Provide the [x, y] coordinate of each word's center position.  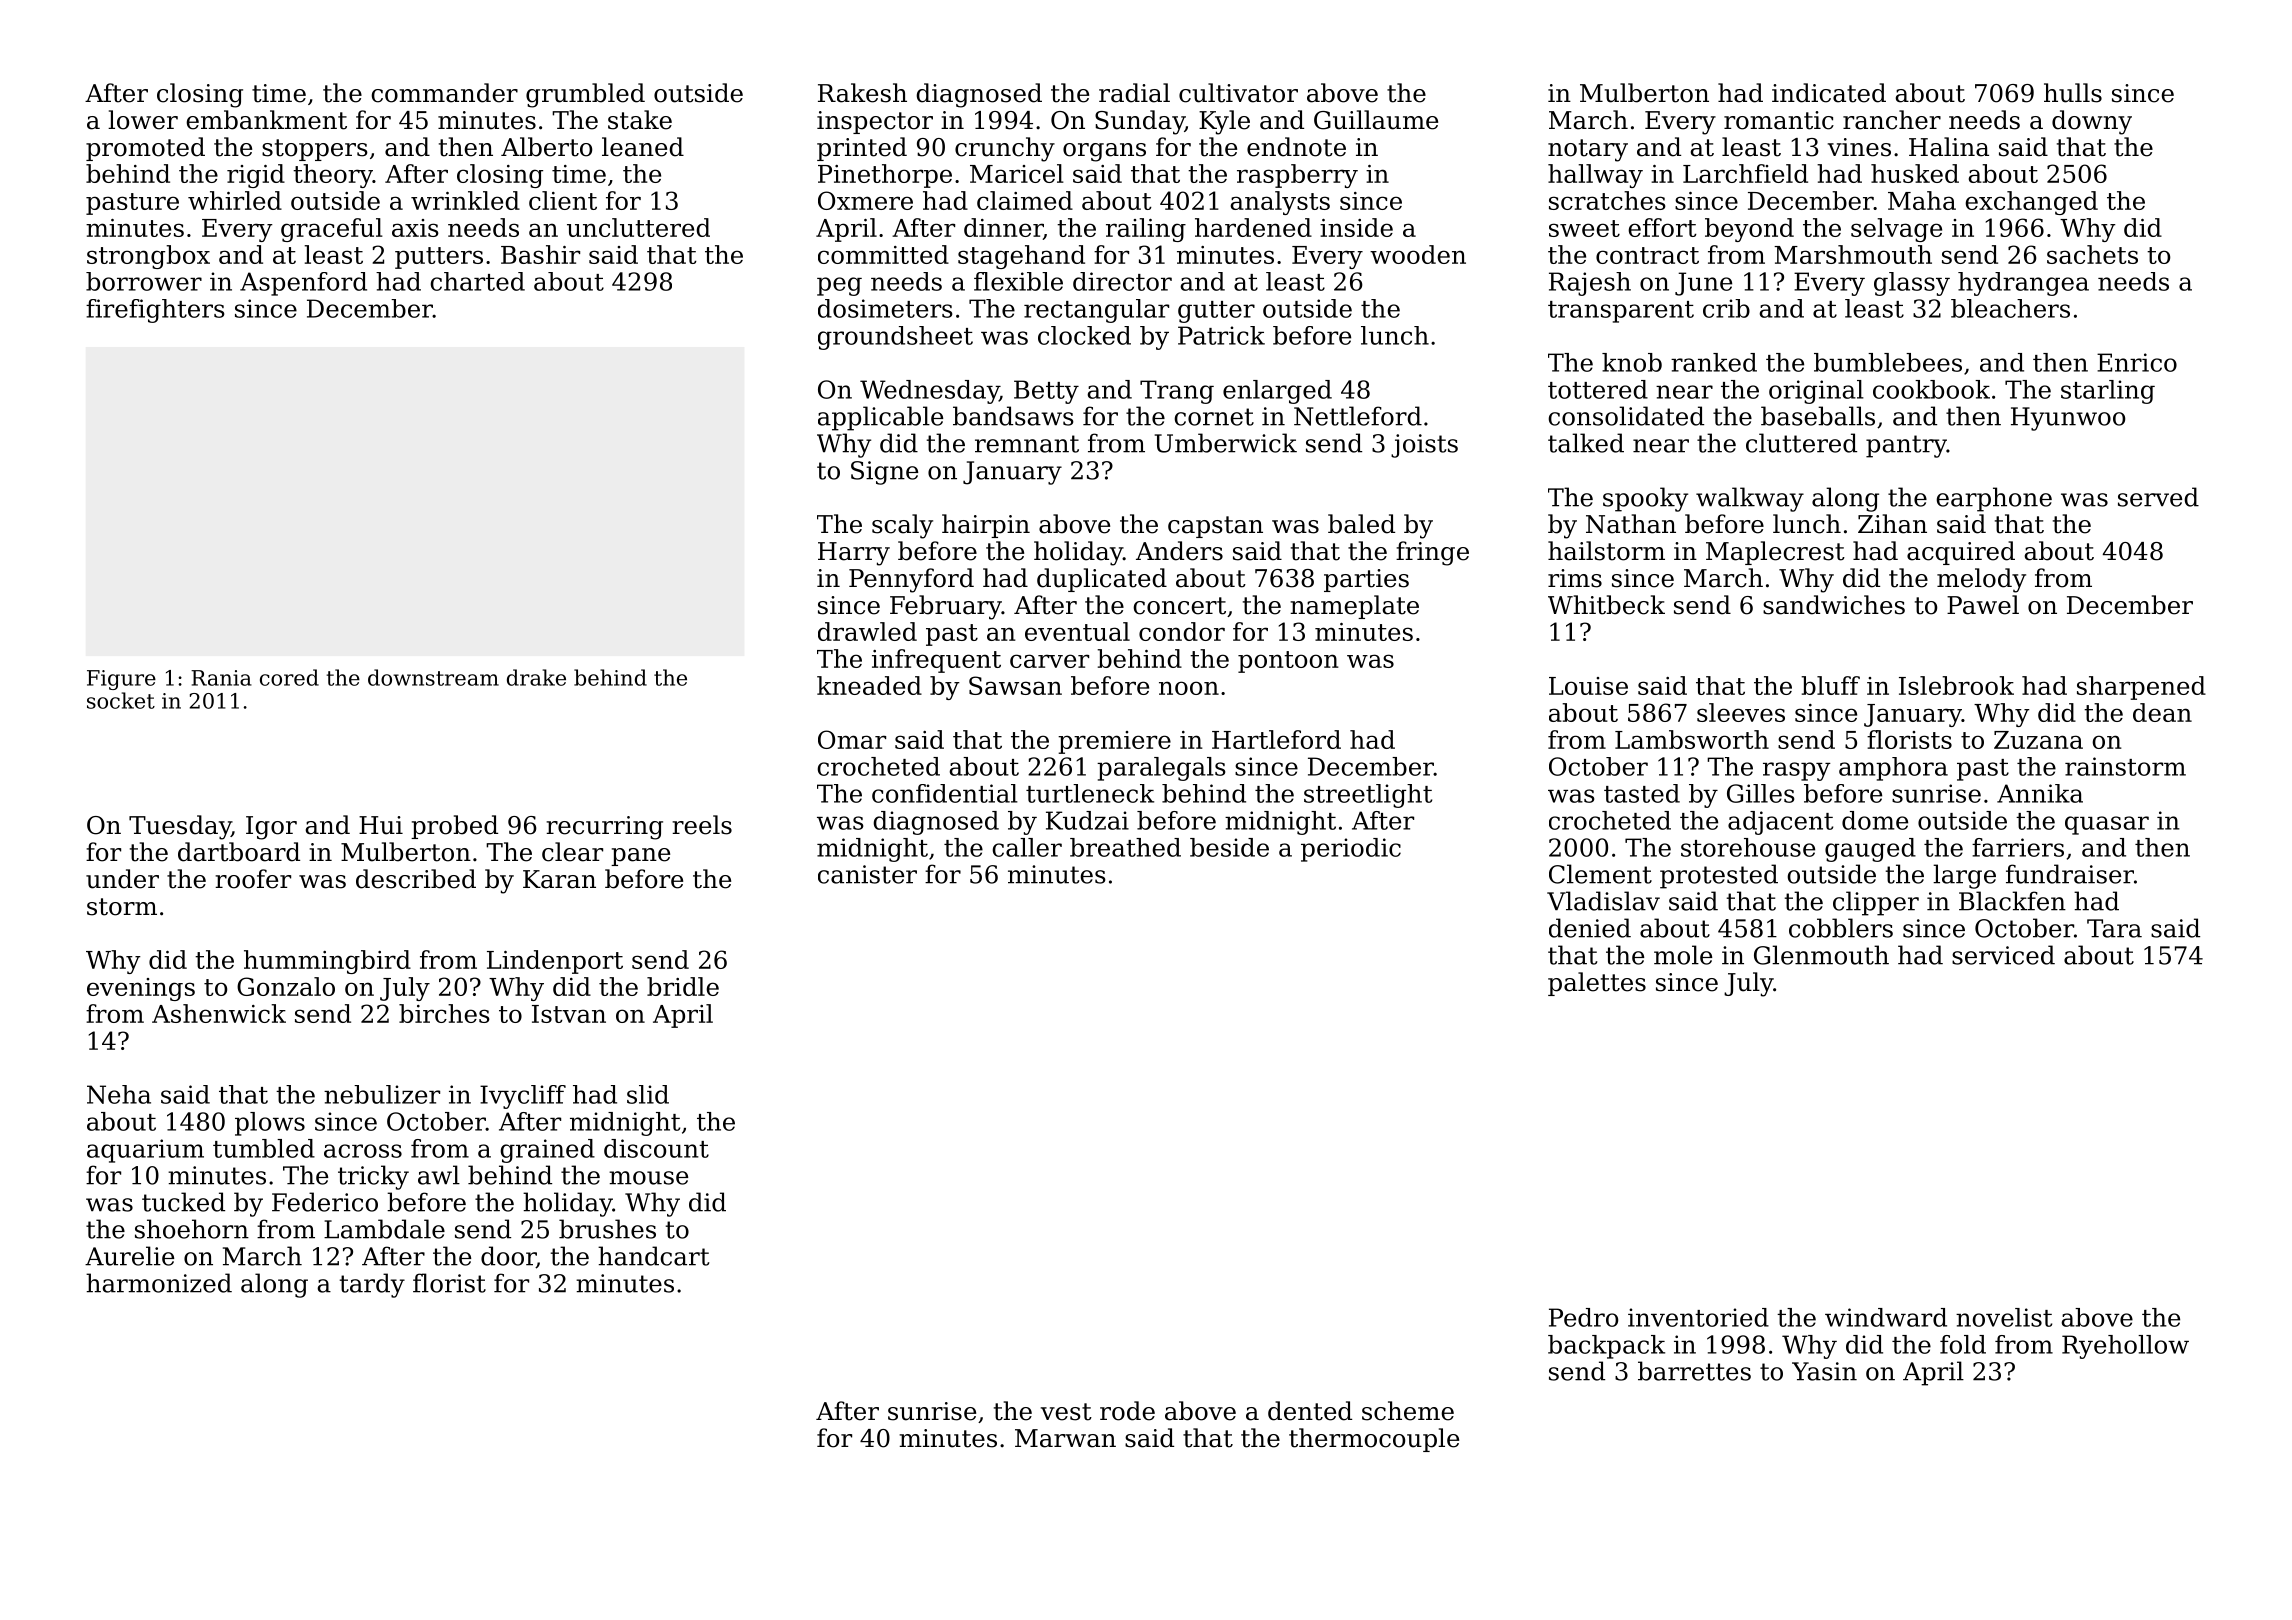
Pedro [1583, 1317]
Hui [381, 825]
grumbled [585, 95]
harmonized [159, 1283]
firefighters [155, 311]
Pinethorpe [885, 176]
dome [1875, 820]
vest [1066, 1412]
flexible [1018, 281]
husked [1915, 173]
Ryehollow [2125, 1347]
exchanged [2031, 203]
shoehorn [192, 1229]
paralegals [1161, 769]
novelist [2004, 1317]
